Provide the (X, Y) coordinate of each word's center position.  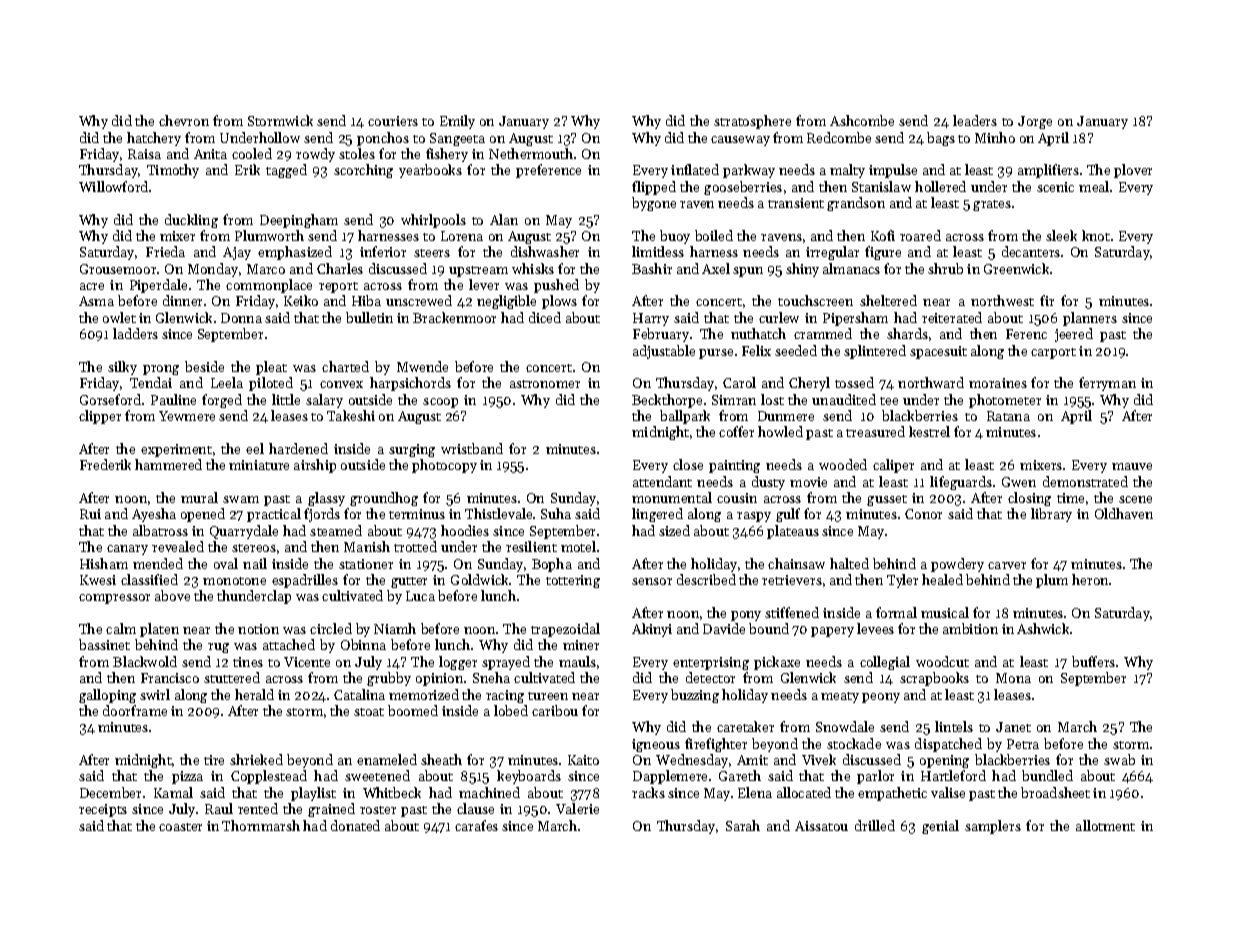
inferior (383, 251)
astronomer (545, 384)
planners (1090, 319)
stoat (369, 712)
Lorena (462, 236)
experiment (176, 450)
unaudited (844, 399)
